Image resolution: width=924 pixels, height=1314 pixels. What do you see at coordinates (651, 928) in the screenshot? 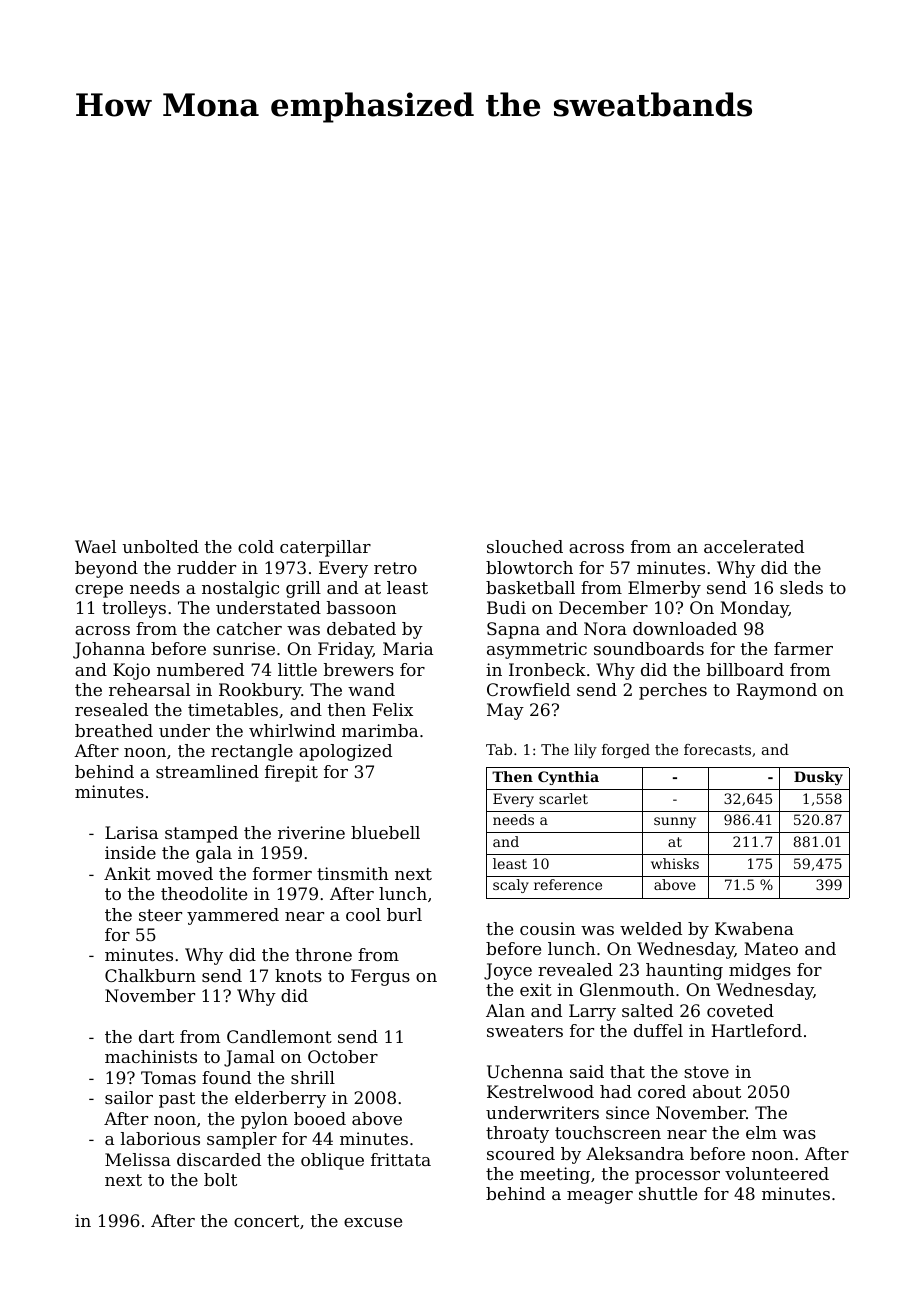
I see `welded` at bounding box center [651, 928].
